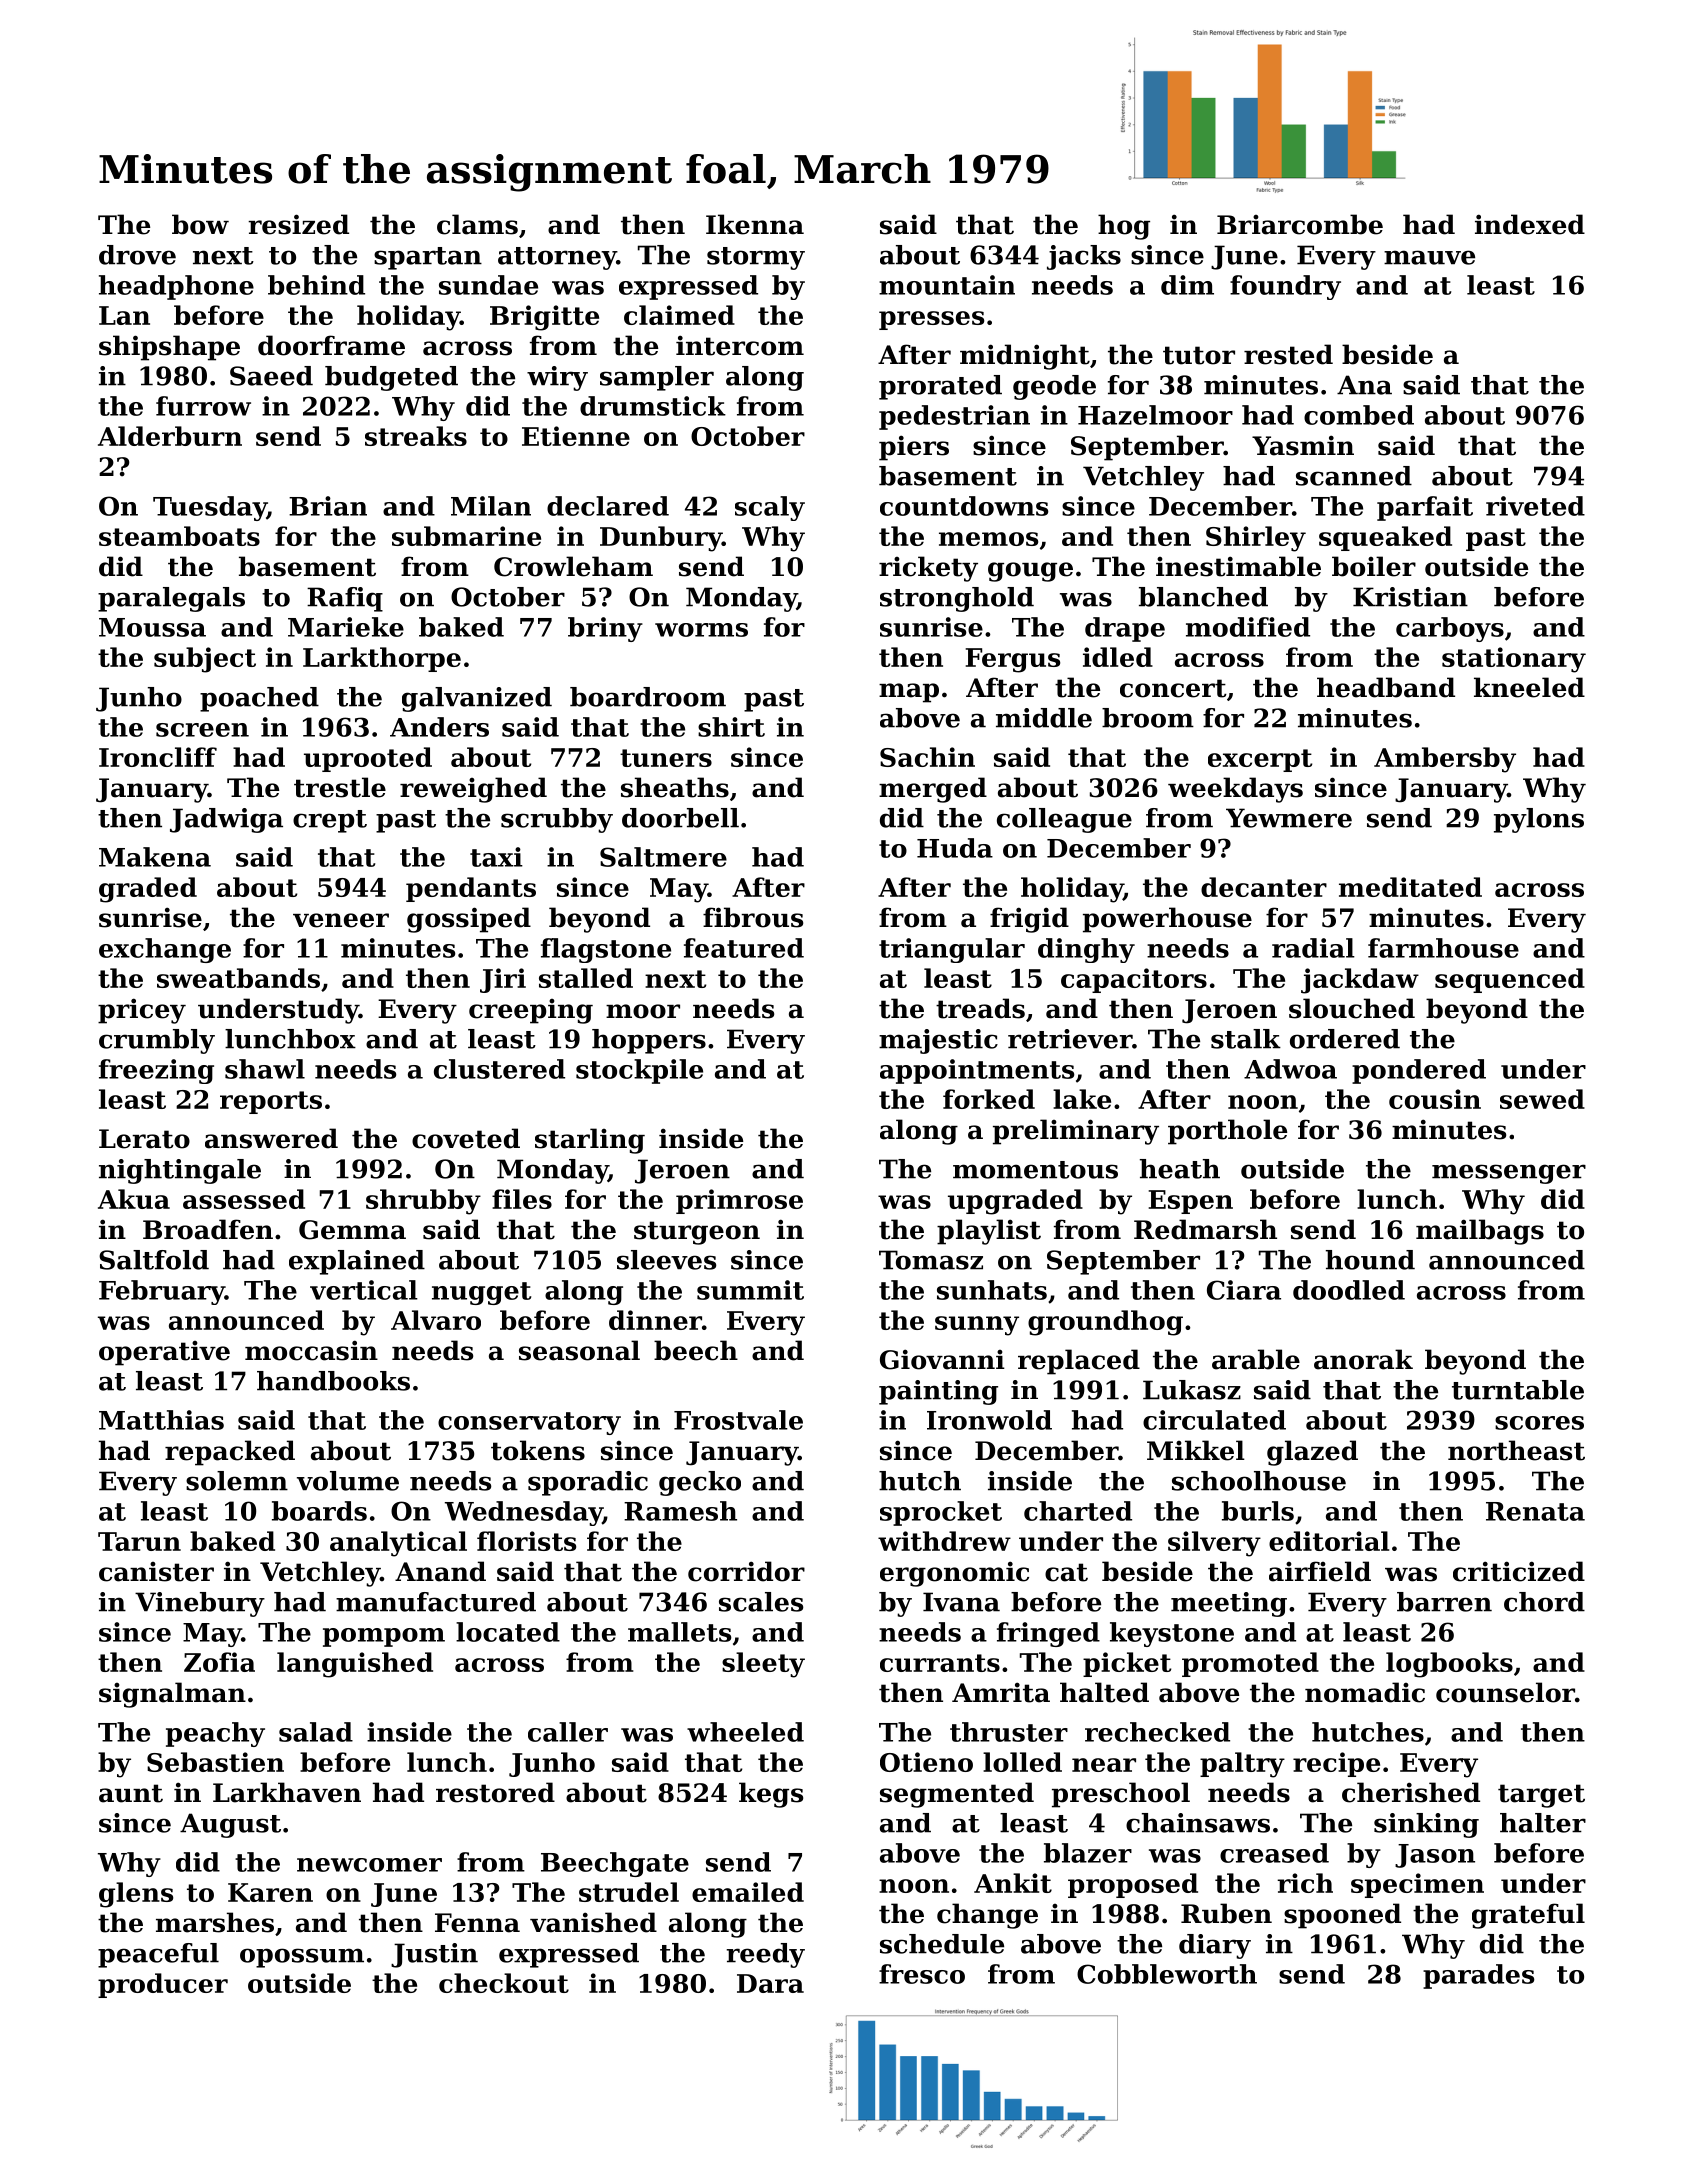 The height and width of the document is (2178, 1683). Describe the element at coordinates (952, 950) in the document. I see `triangular` at that location.
